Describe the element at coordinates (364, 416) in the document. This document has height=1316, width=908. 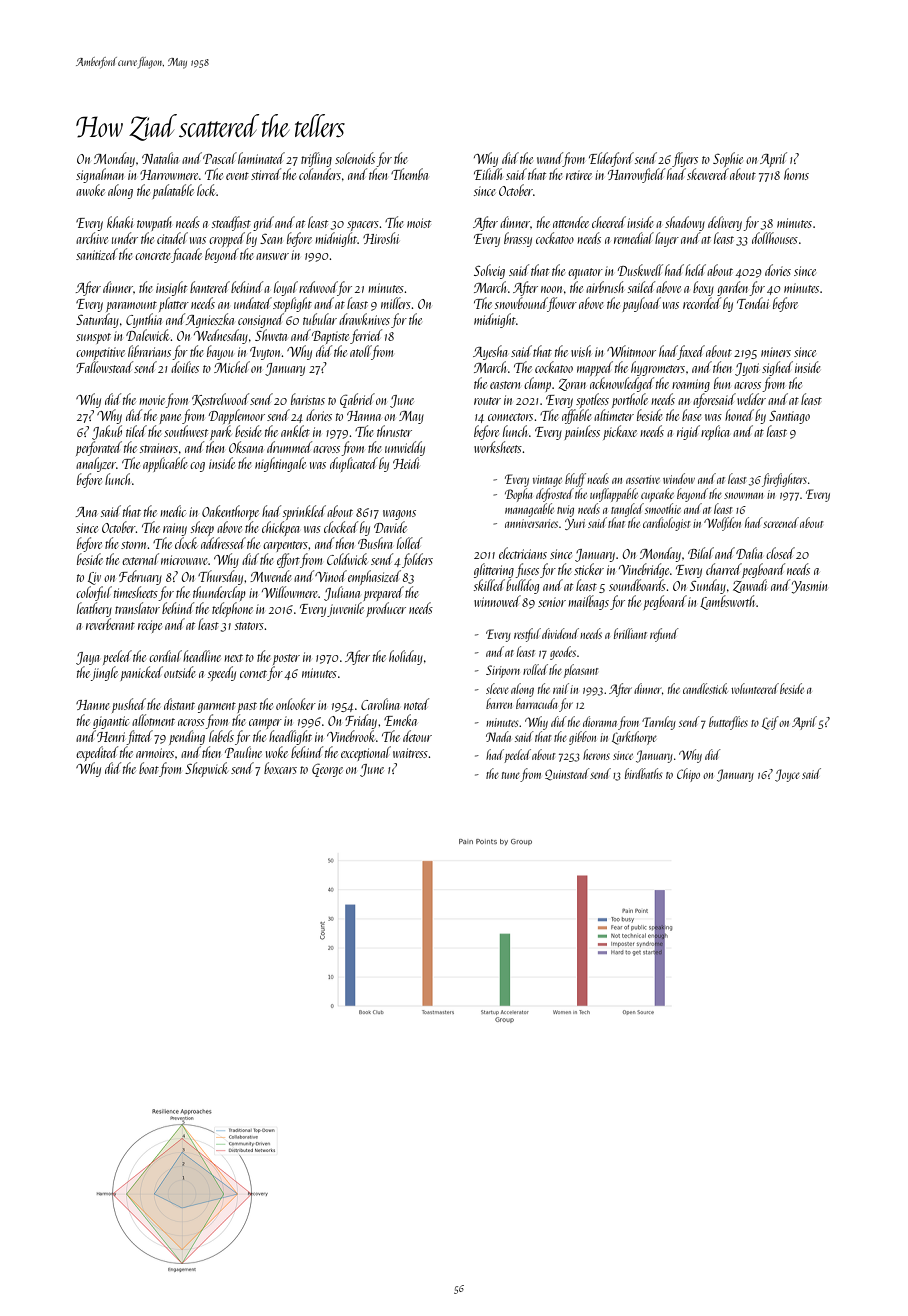
I see `Hanna` at that location.
